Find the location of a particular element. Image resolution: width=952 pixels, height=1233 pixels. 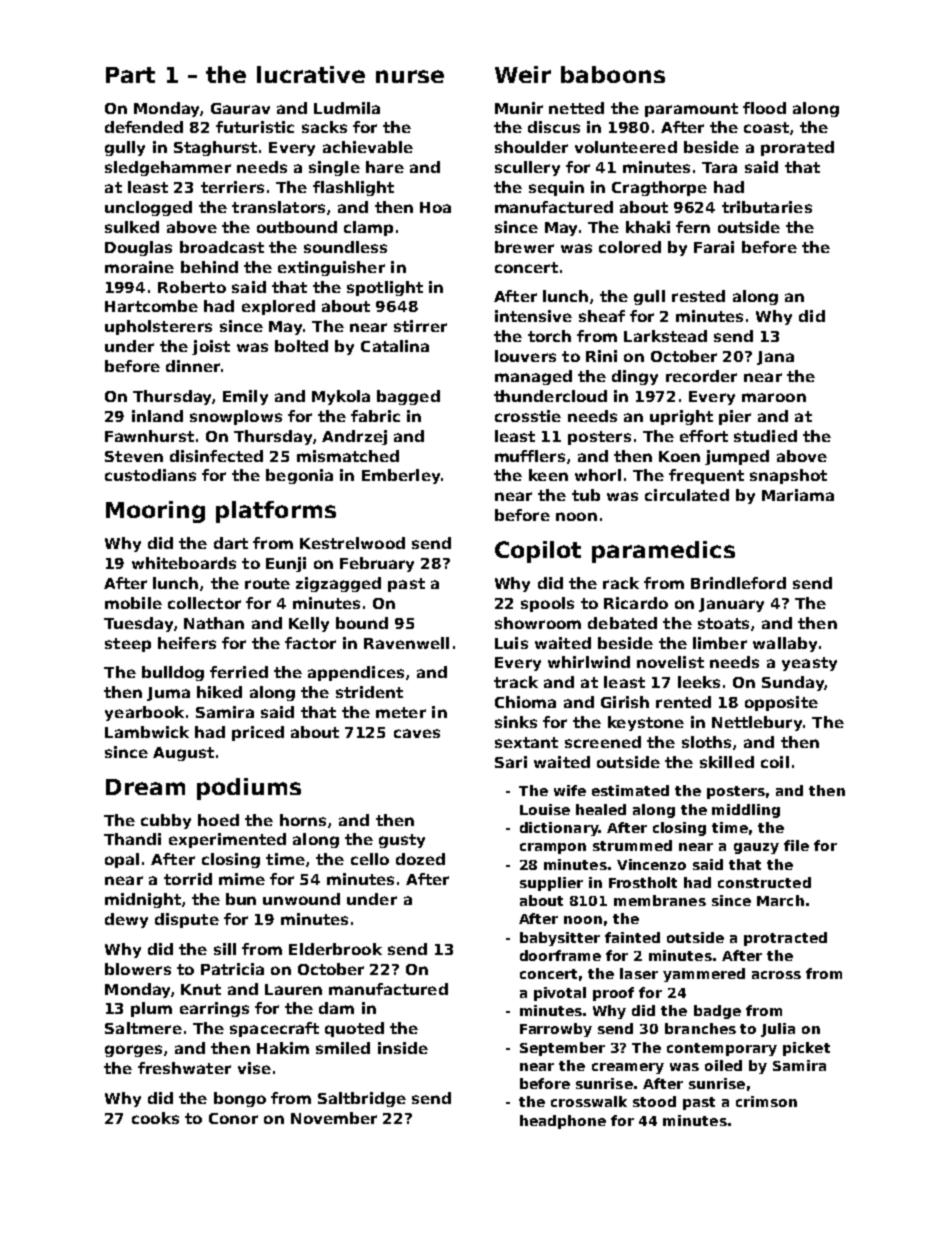

Conor is located at coordinates (233, 1118).
